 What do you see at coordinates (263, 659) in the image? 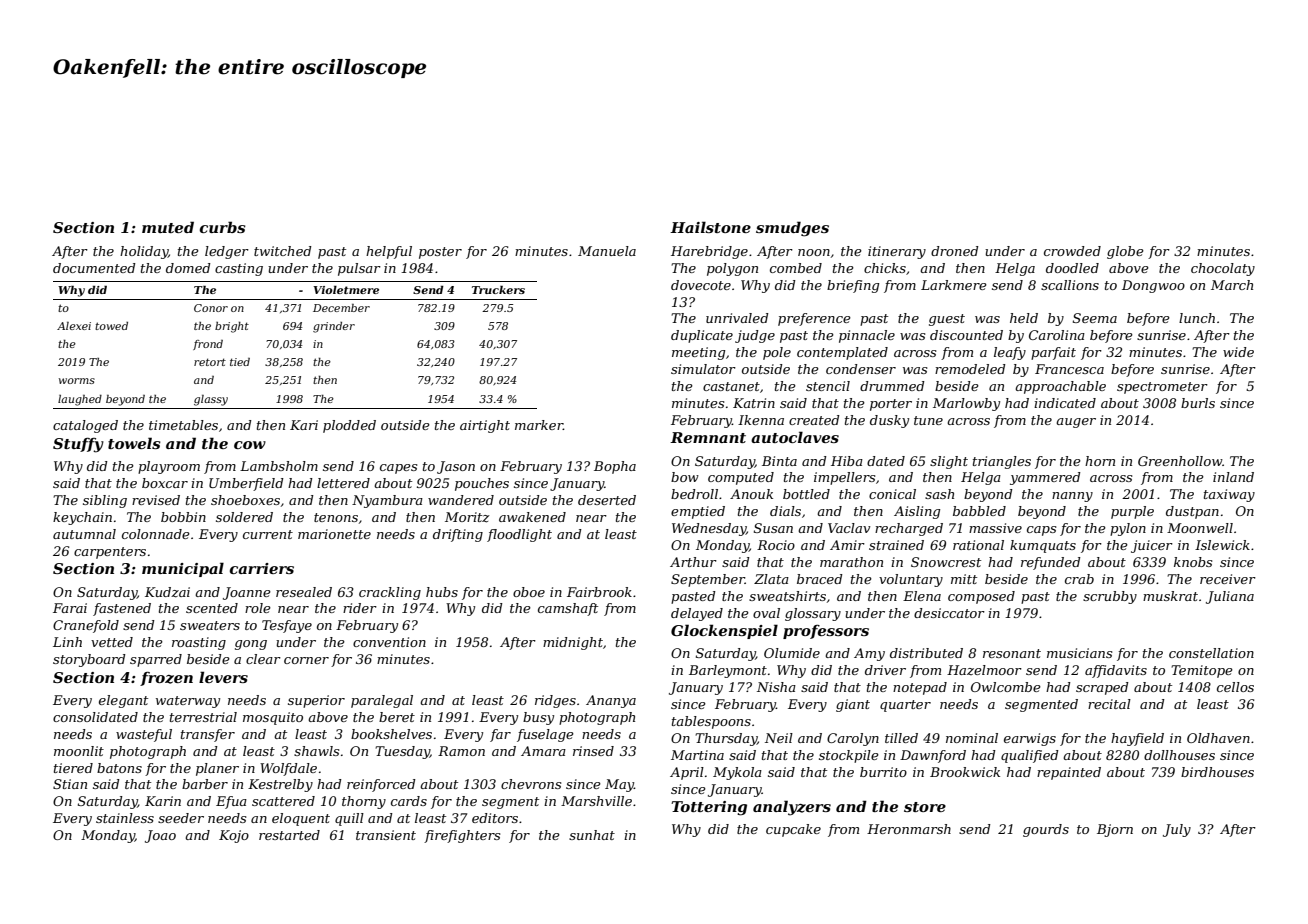
I see `clear` at bounding box center [263, 659].
